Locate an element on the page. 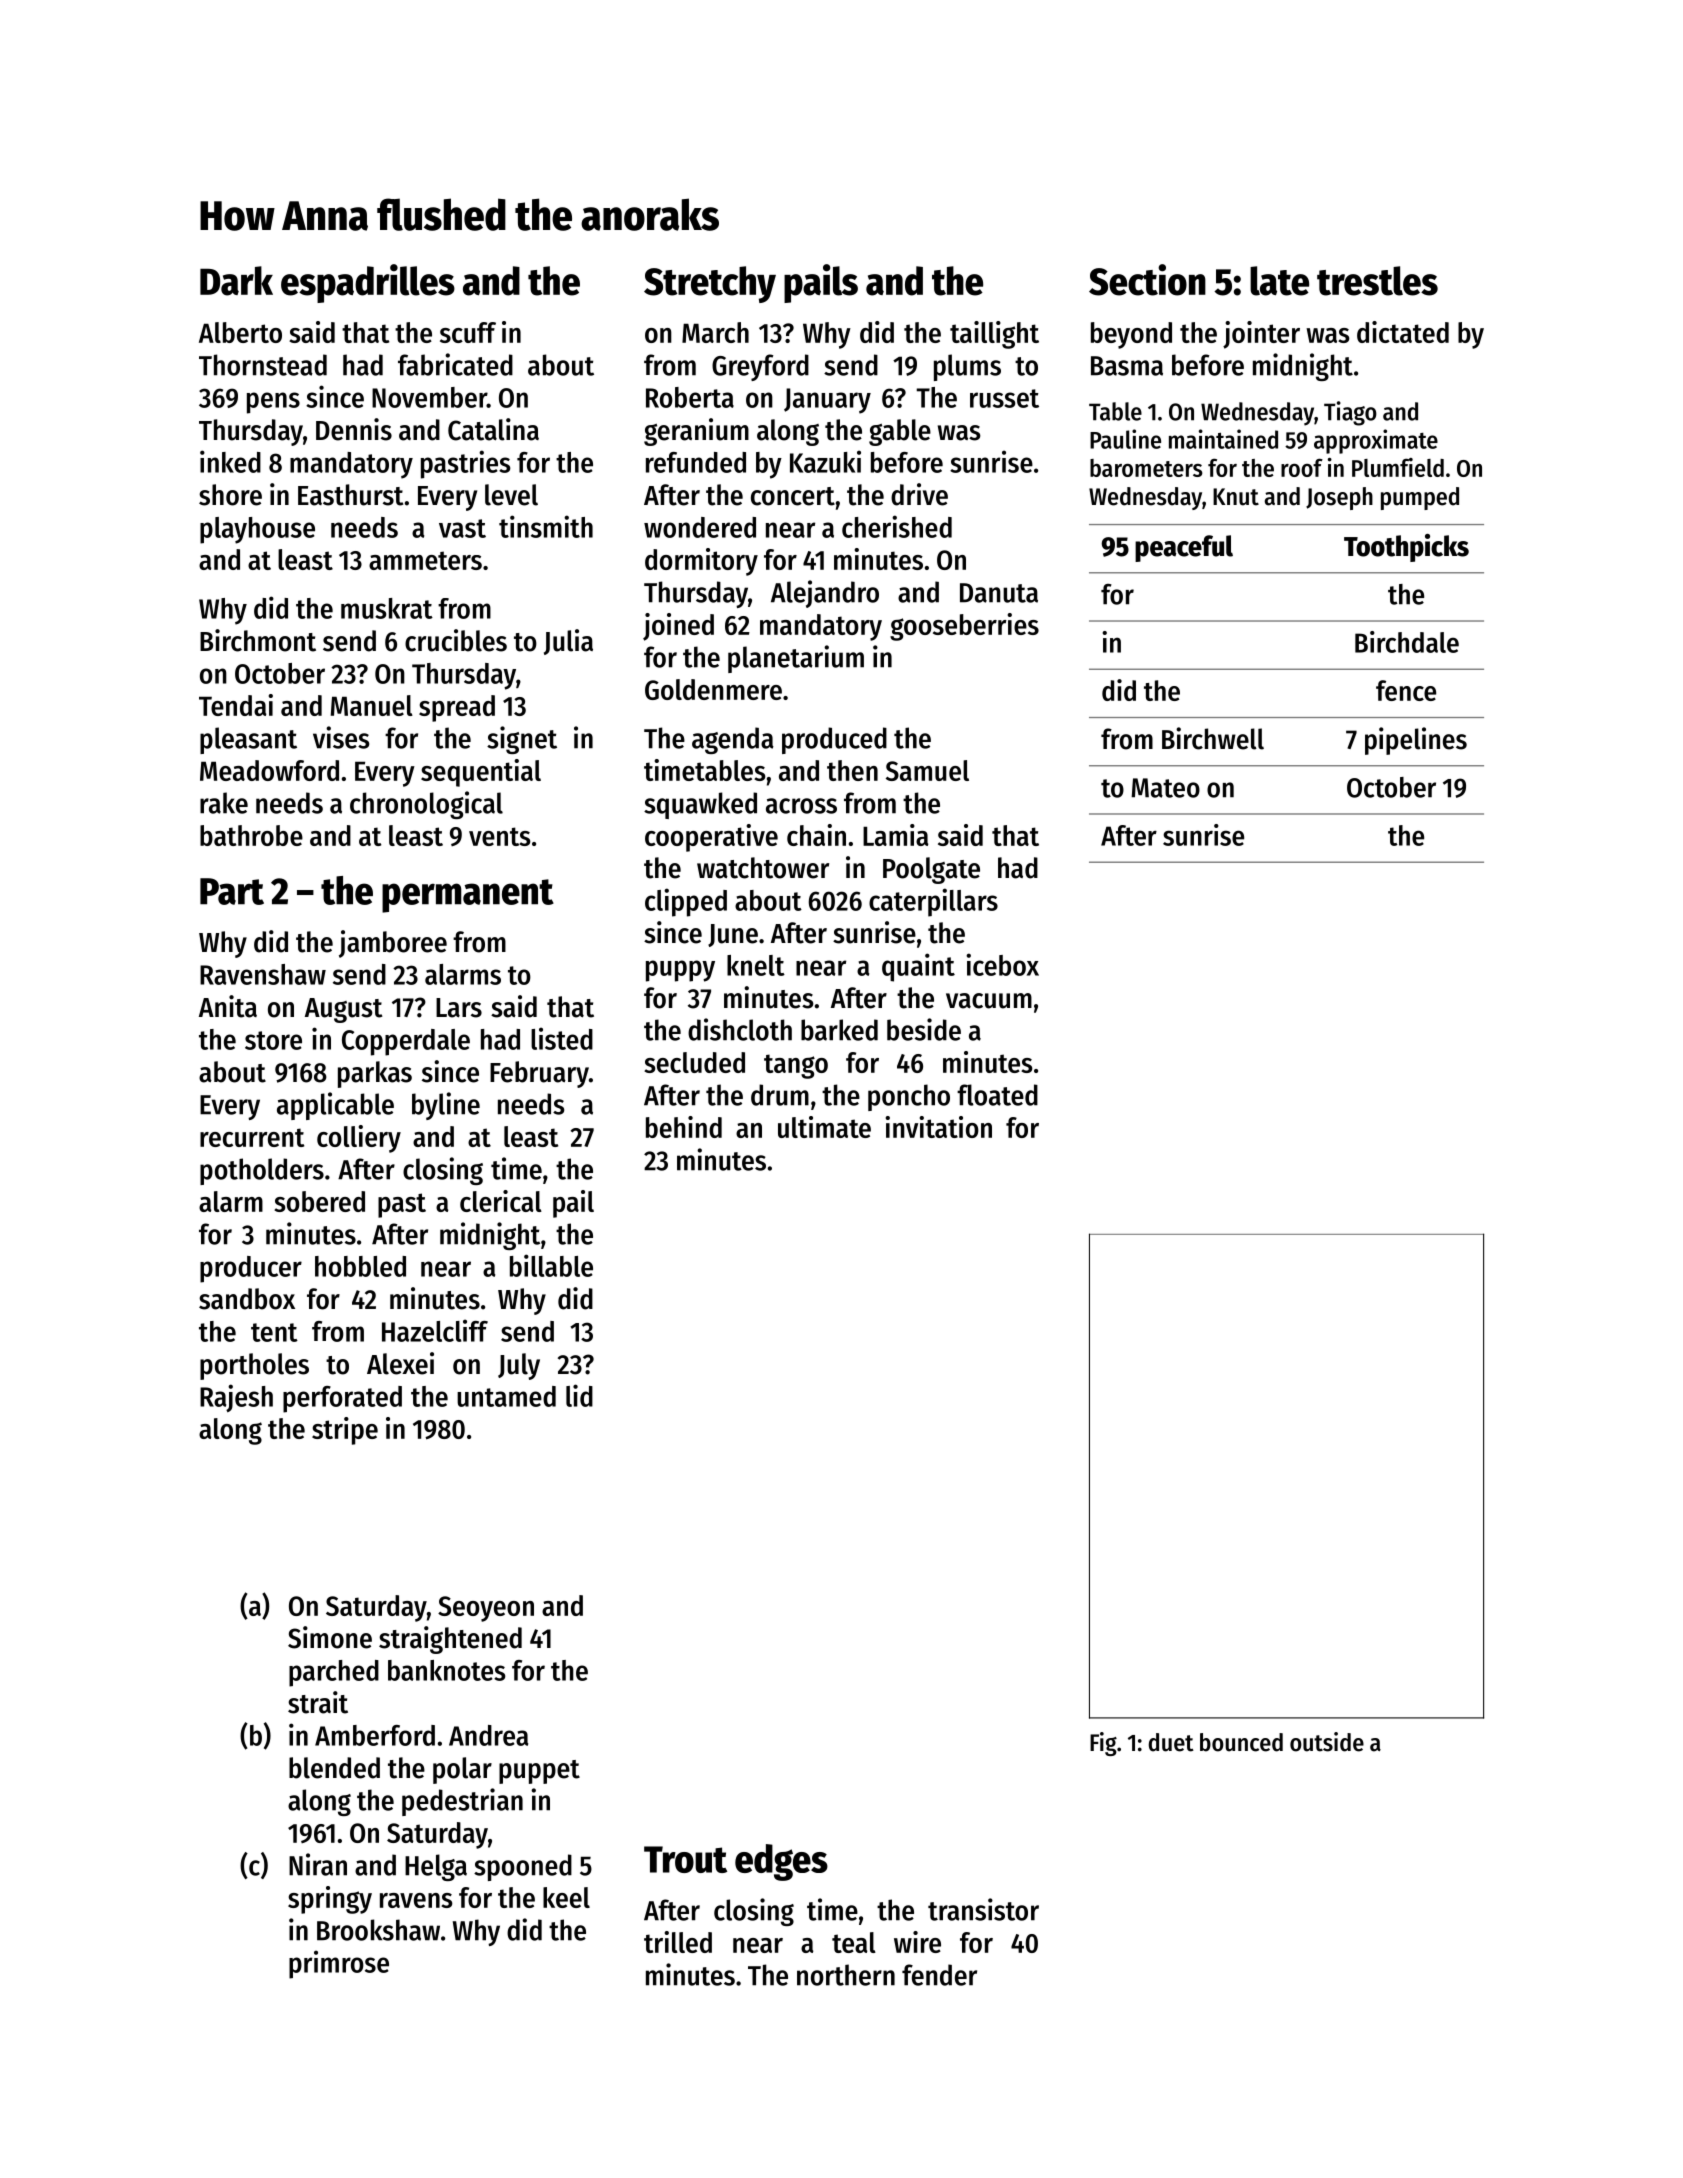 The image size is (1683, 2178). Greyford is located at coordinates (760, 367).
